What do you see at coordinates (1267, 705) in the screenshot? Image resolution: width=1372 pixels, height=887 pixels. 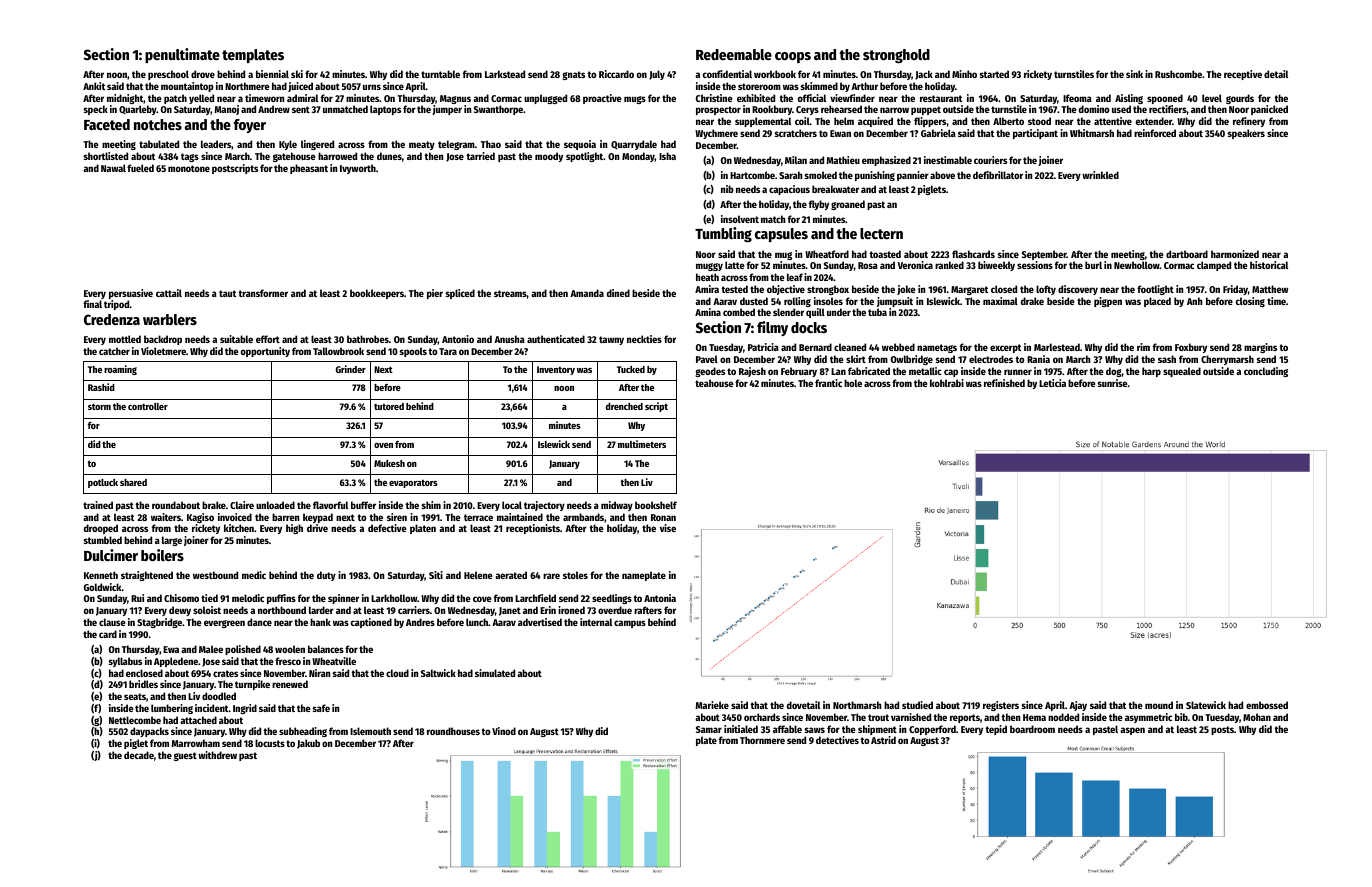 I see `embossed` at bounding box center [1267, 705].
